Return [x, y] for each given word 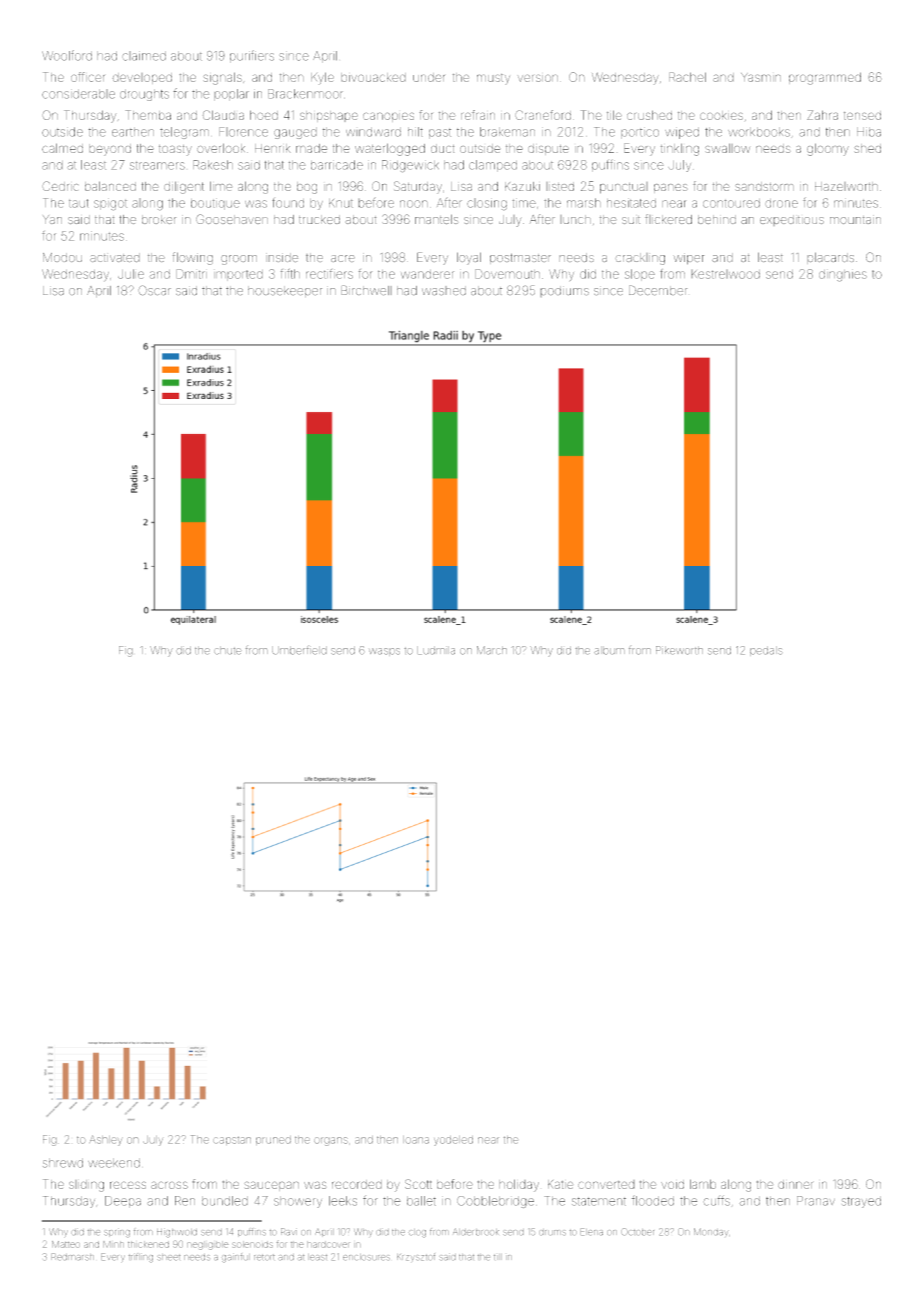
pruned [273, 1140]
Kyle [322, 78]
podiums [564, 291]
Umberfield [299, 650]
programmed [825, 78]
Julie [131, 274]
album [609, 650]
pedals [766, 651]
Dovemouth [507, 274]
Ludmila [436, 650]
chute [228, 650]
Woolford [67, 55]
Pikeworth [679, 650]
